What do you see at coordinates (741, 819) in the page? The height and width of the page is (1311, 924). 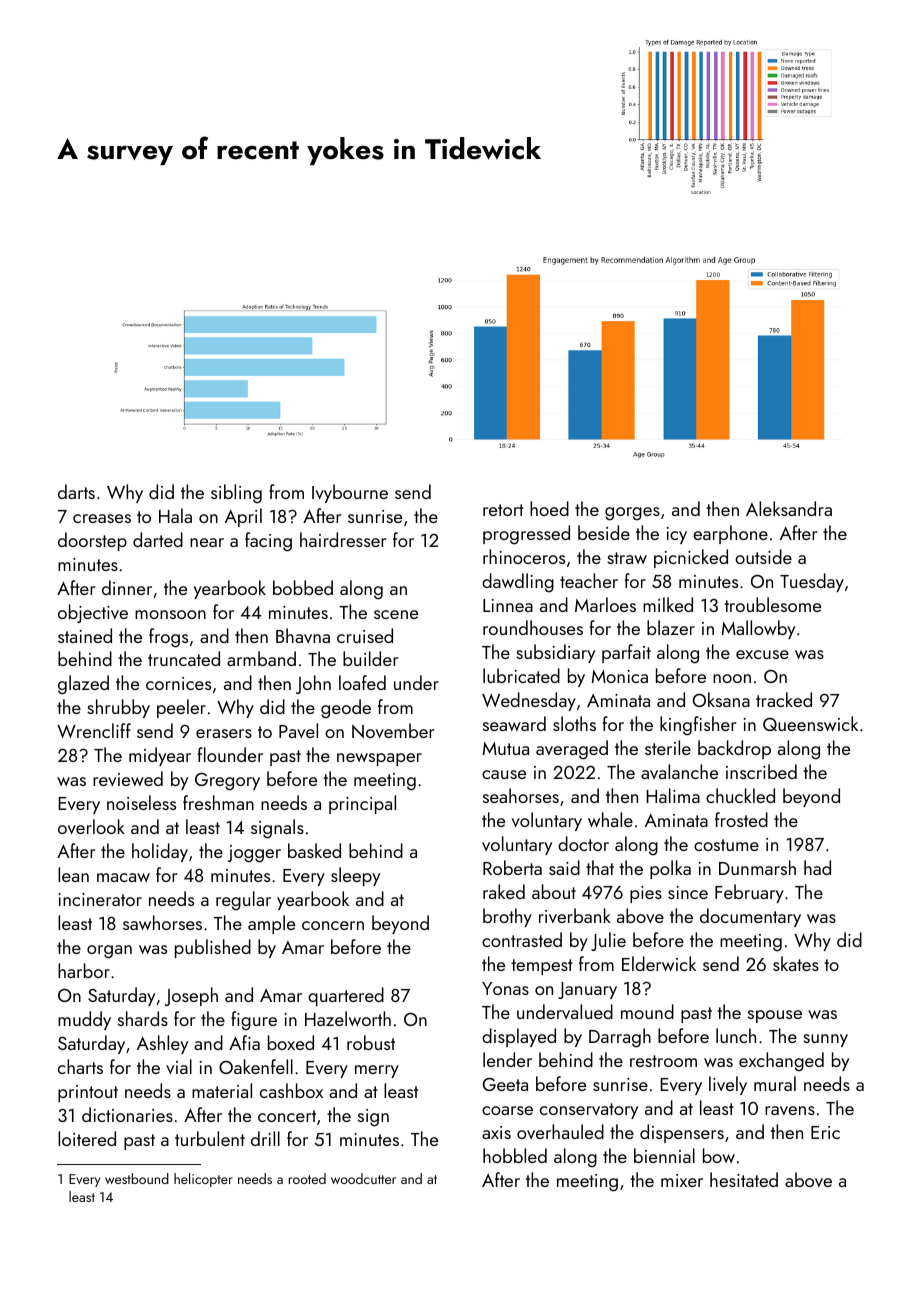 I see `frosted` at bounding box center [741, 819].
